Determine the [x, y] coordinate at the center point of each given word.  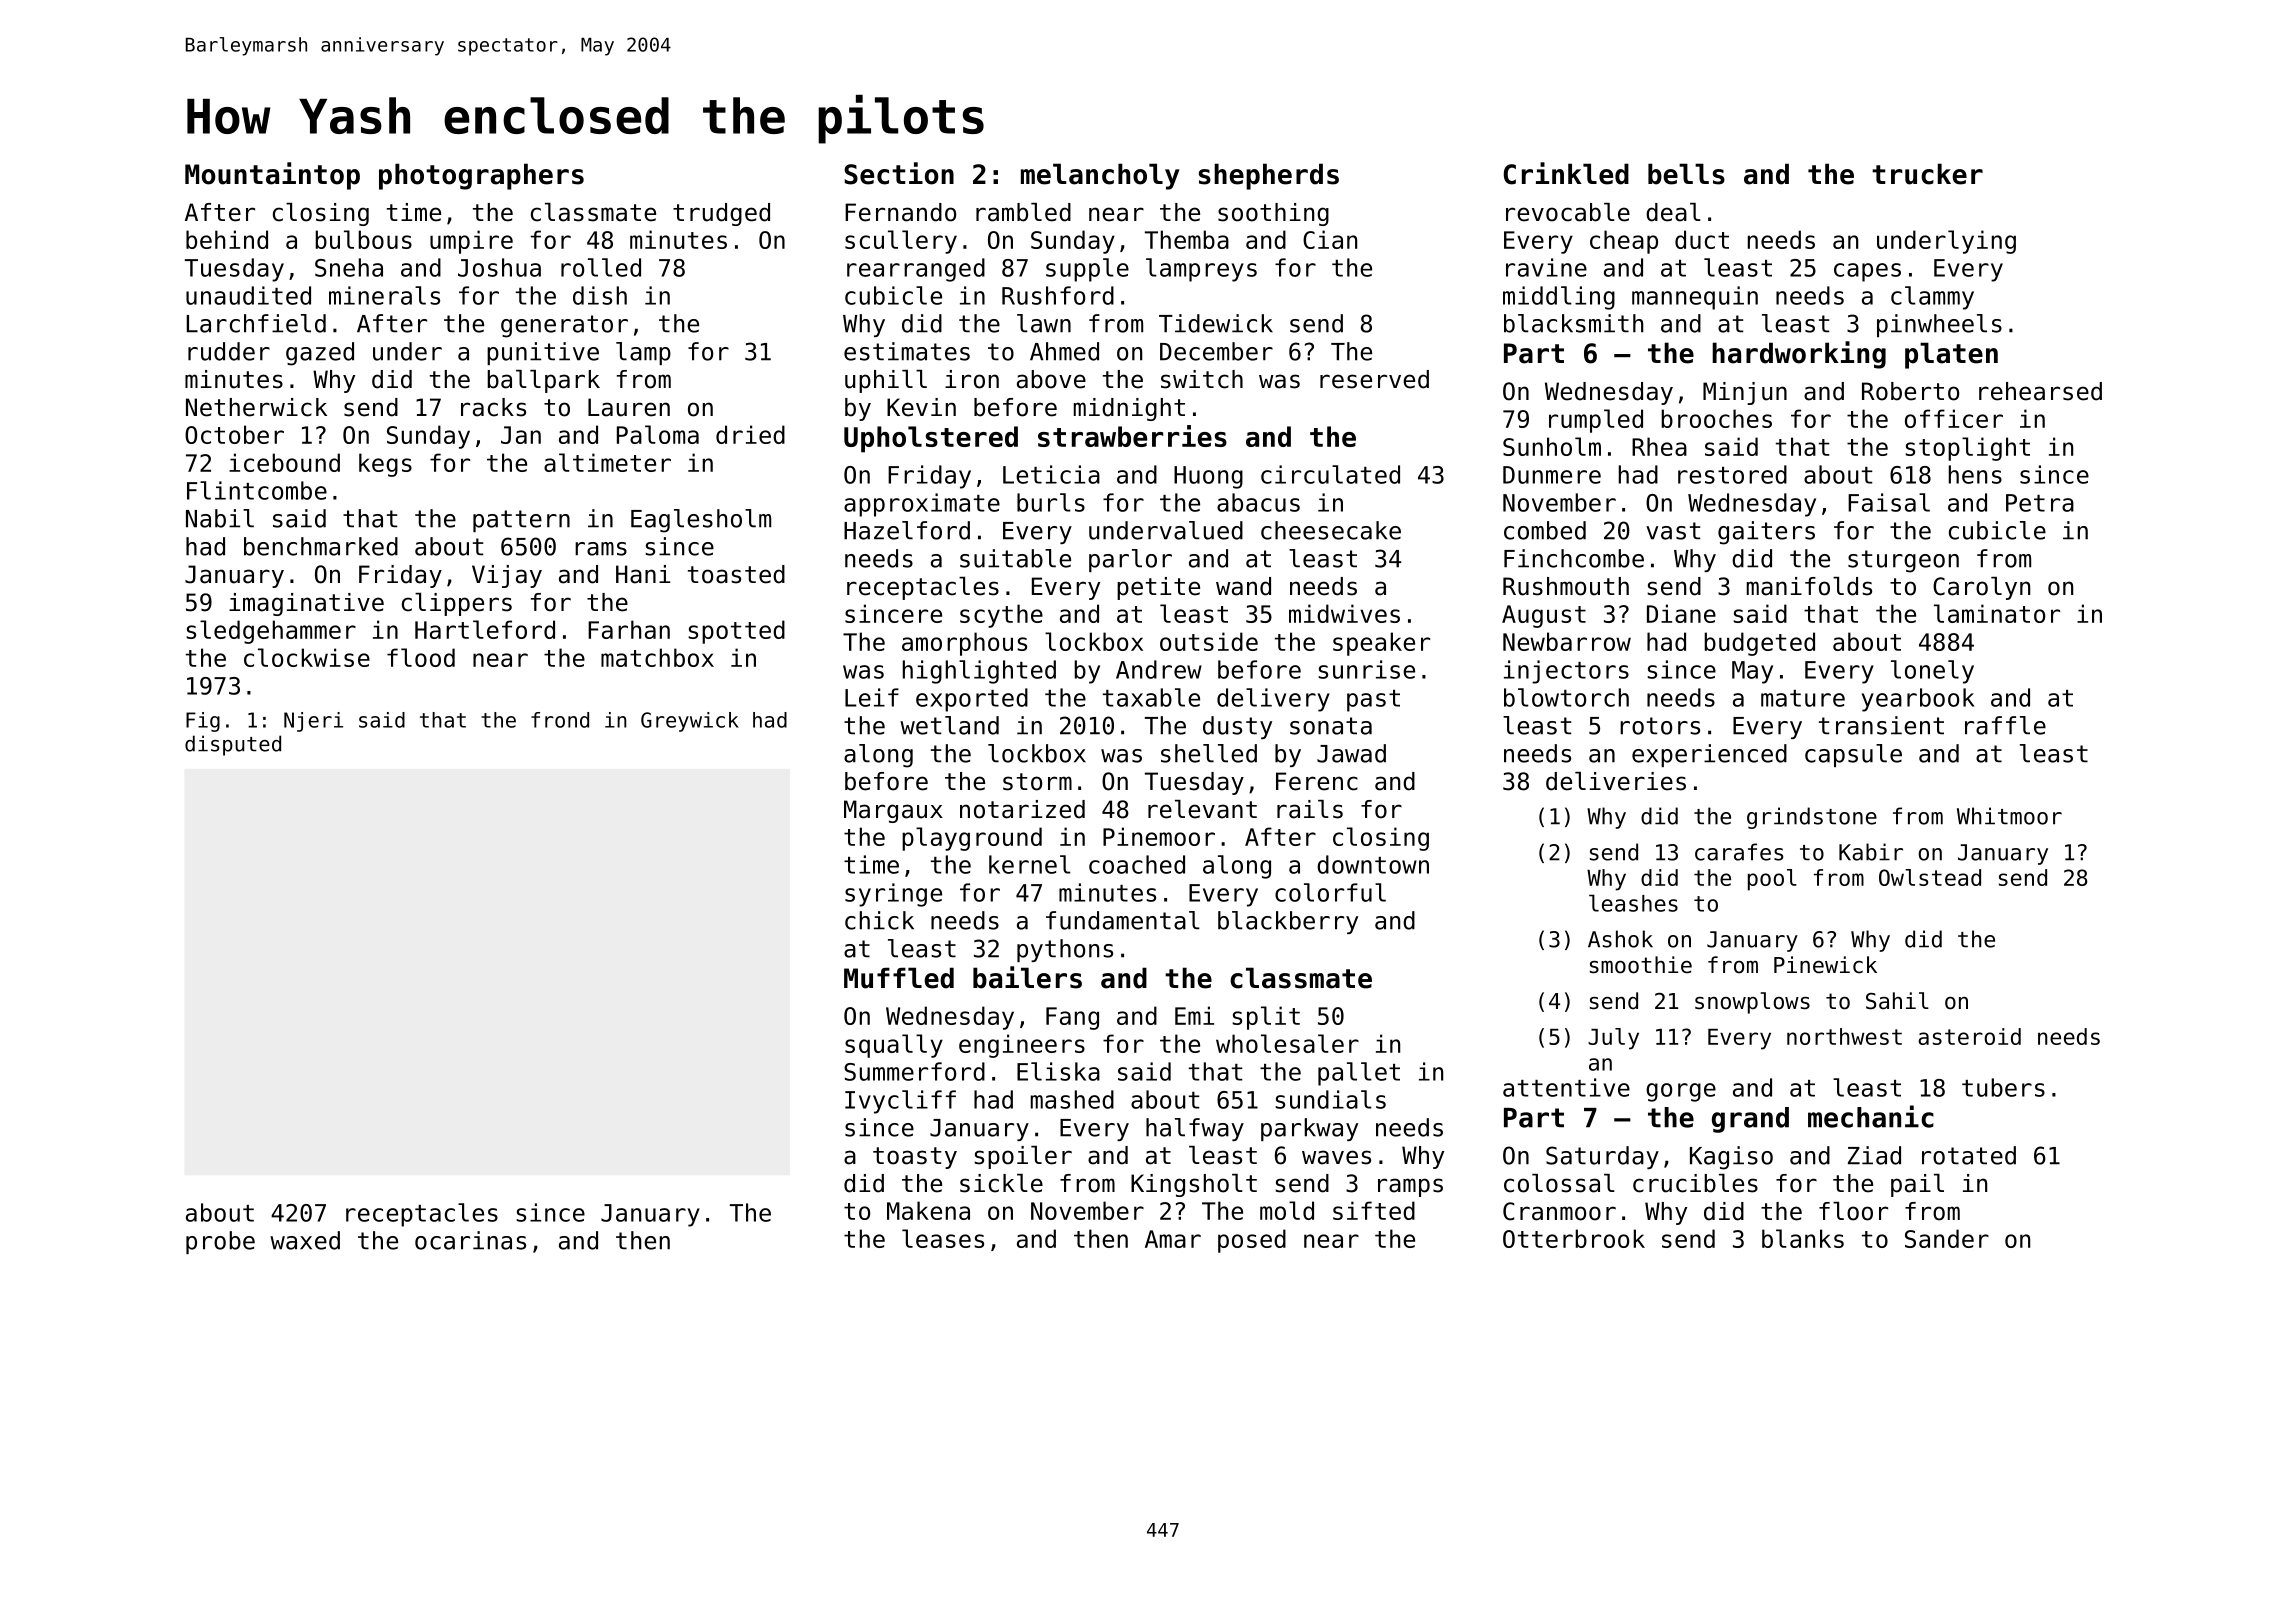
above [1051, 379]
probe [220, 1242]
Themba [1187, 239]
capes [1867, 272]
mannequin [1695, 298]
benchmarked [321, 546]
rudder [229, 351]
